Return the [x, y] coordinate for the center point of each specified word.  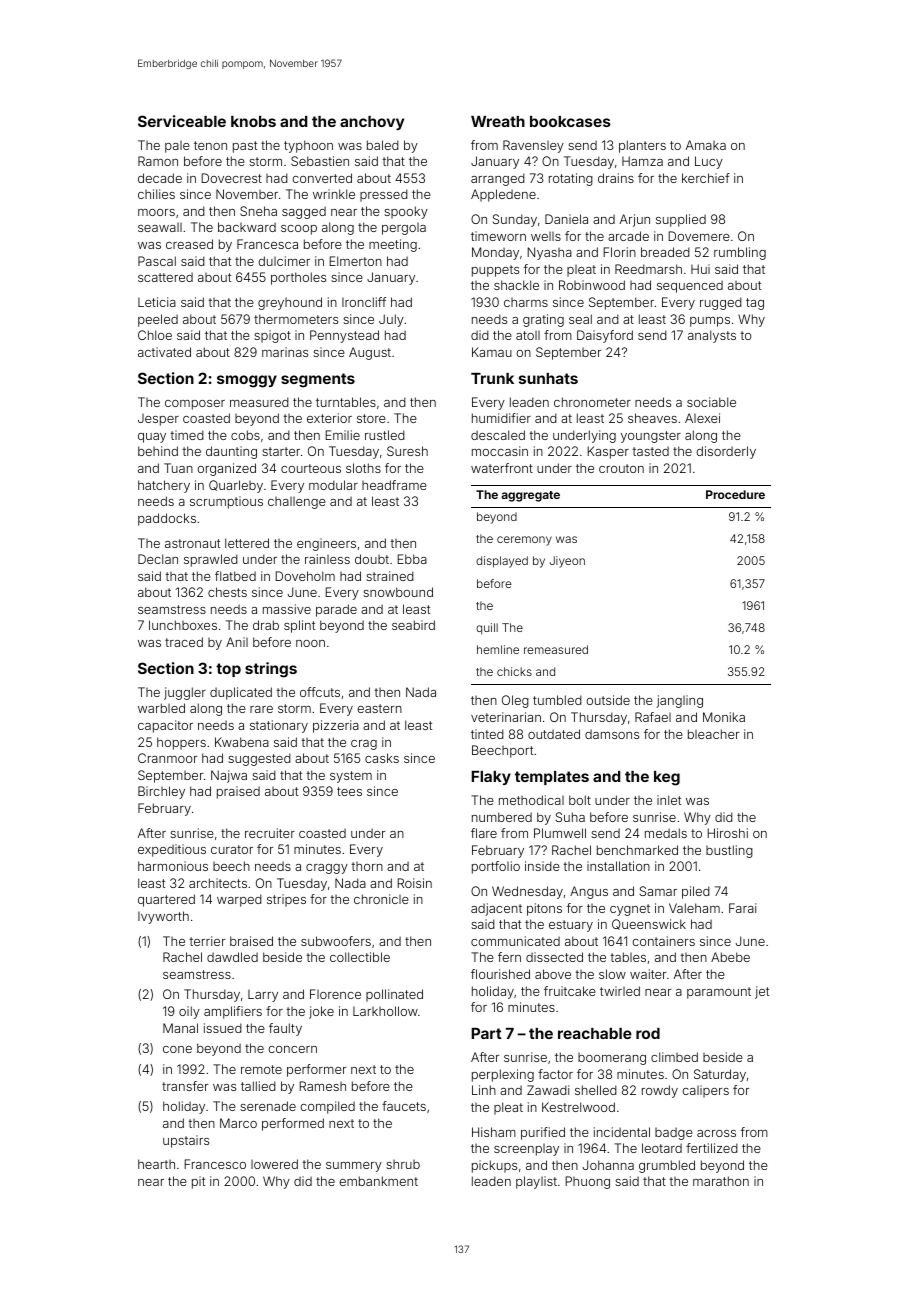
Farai [742, 908]
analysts [712, 336]
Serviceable [182, 121]
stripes [286, 900]
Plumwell [560, 833]
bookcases [570, 121]
